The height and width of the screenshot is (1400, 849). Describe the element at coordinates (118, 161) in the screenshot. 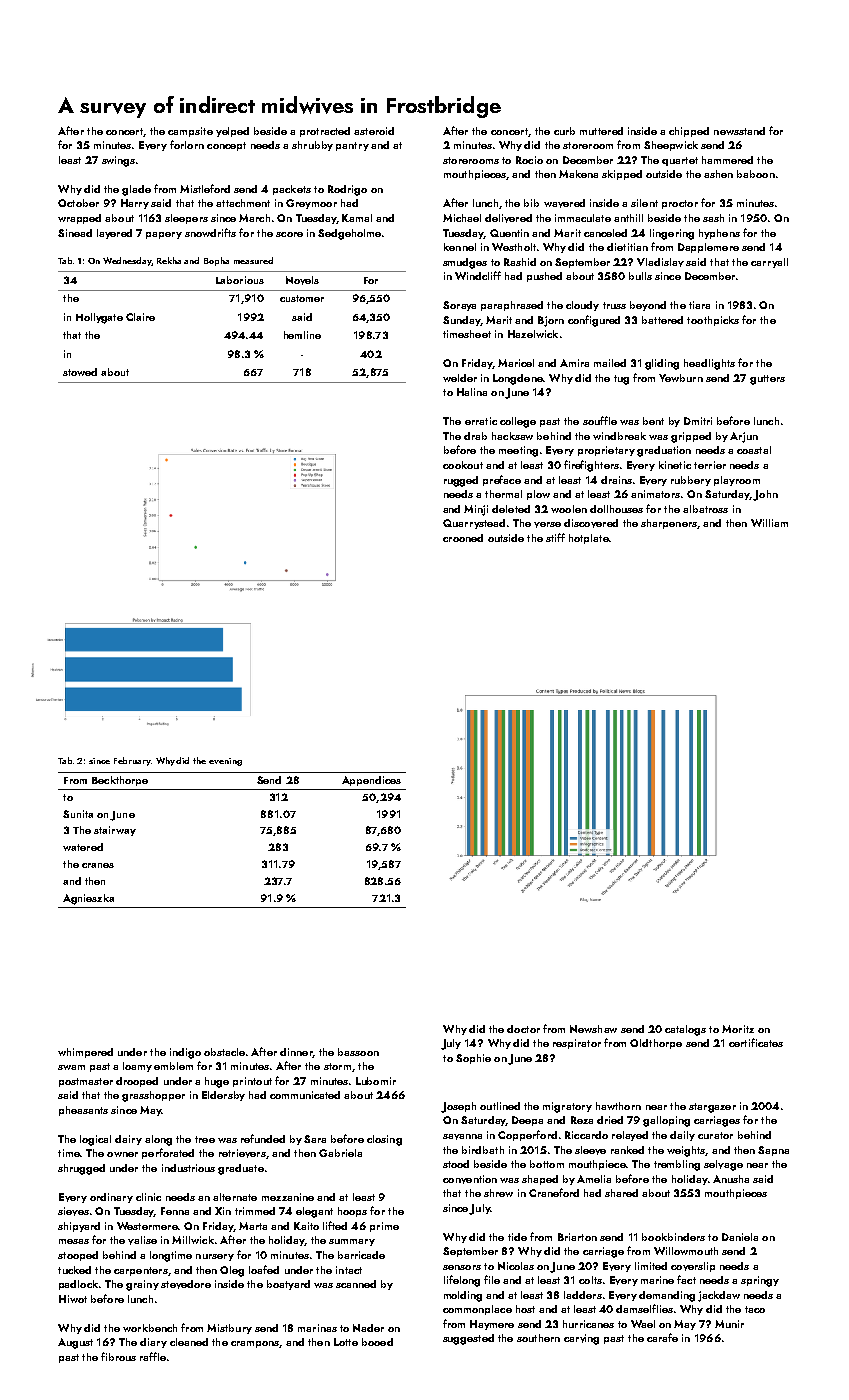

I see `swings` at that location.
